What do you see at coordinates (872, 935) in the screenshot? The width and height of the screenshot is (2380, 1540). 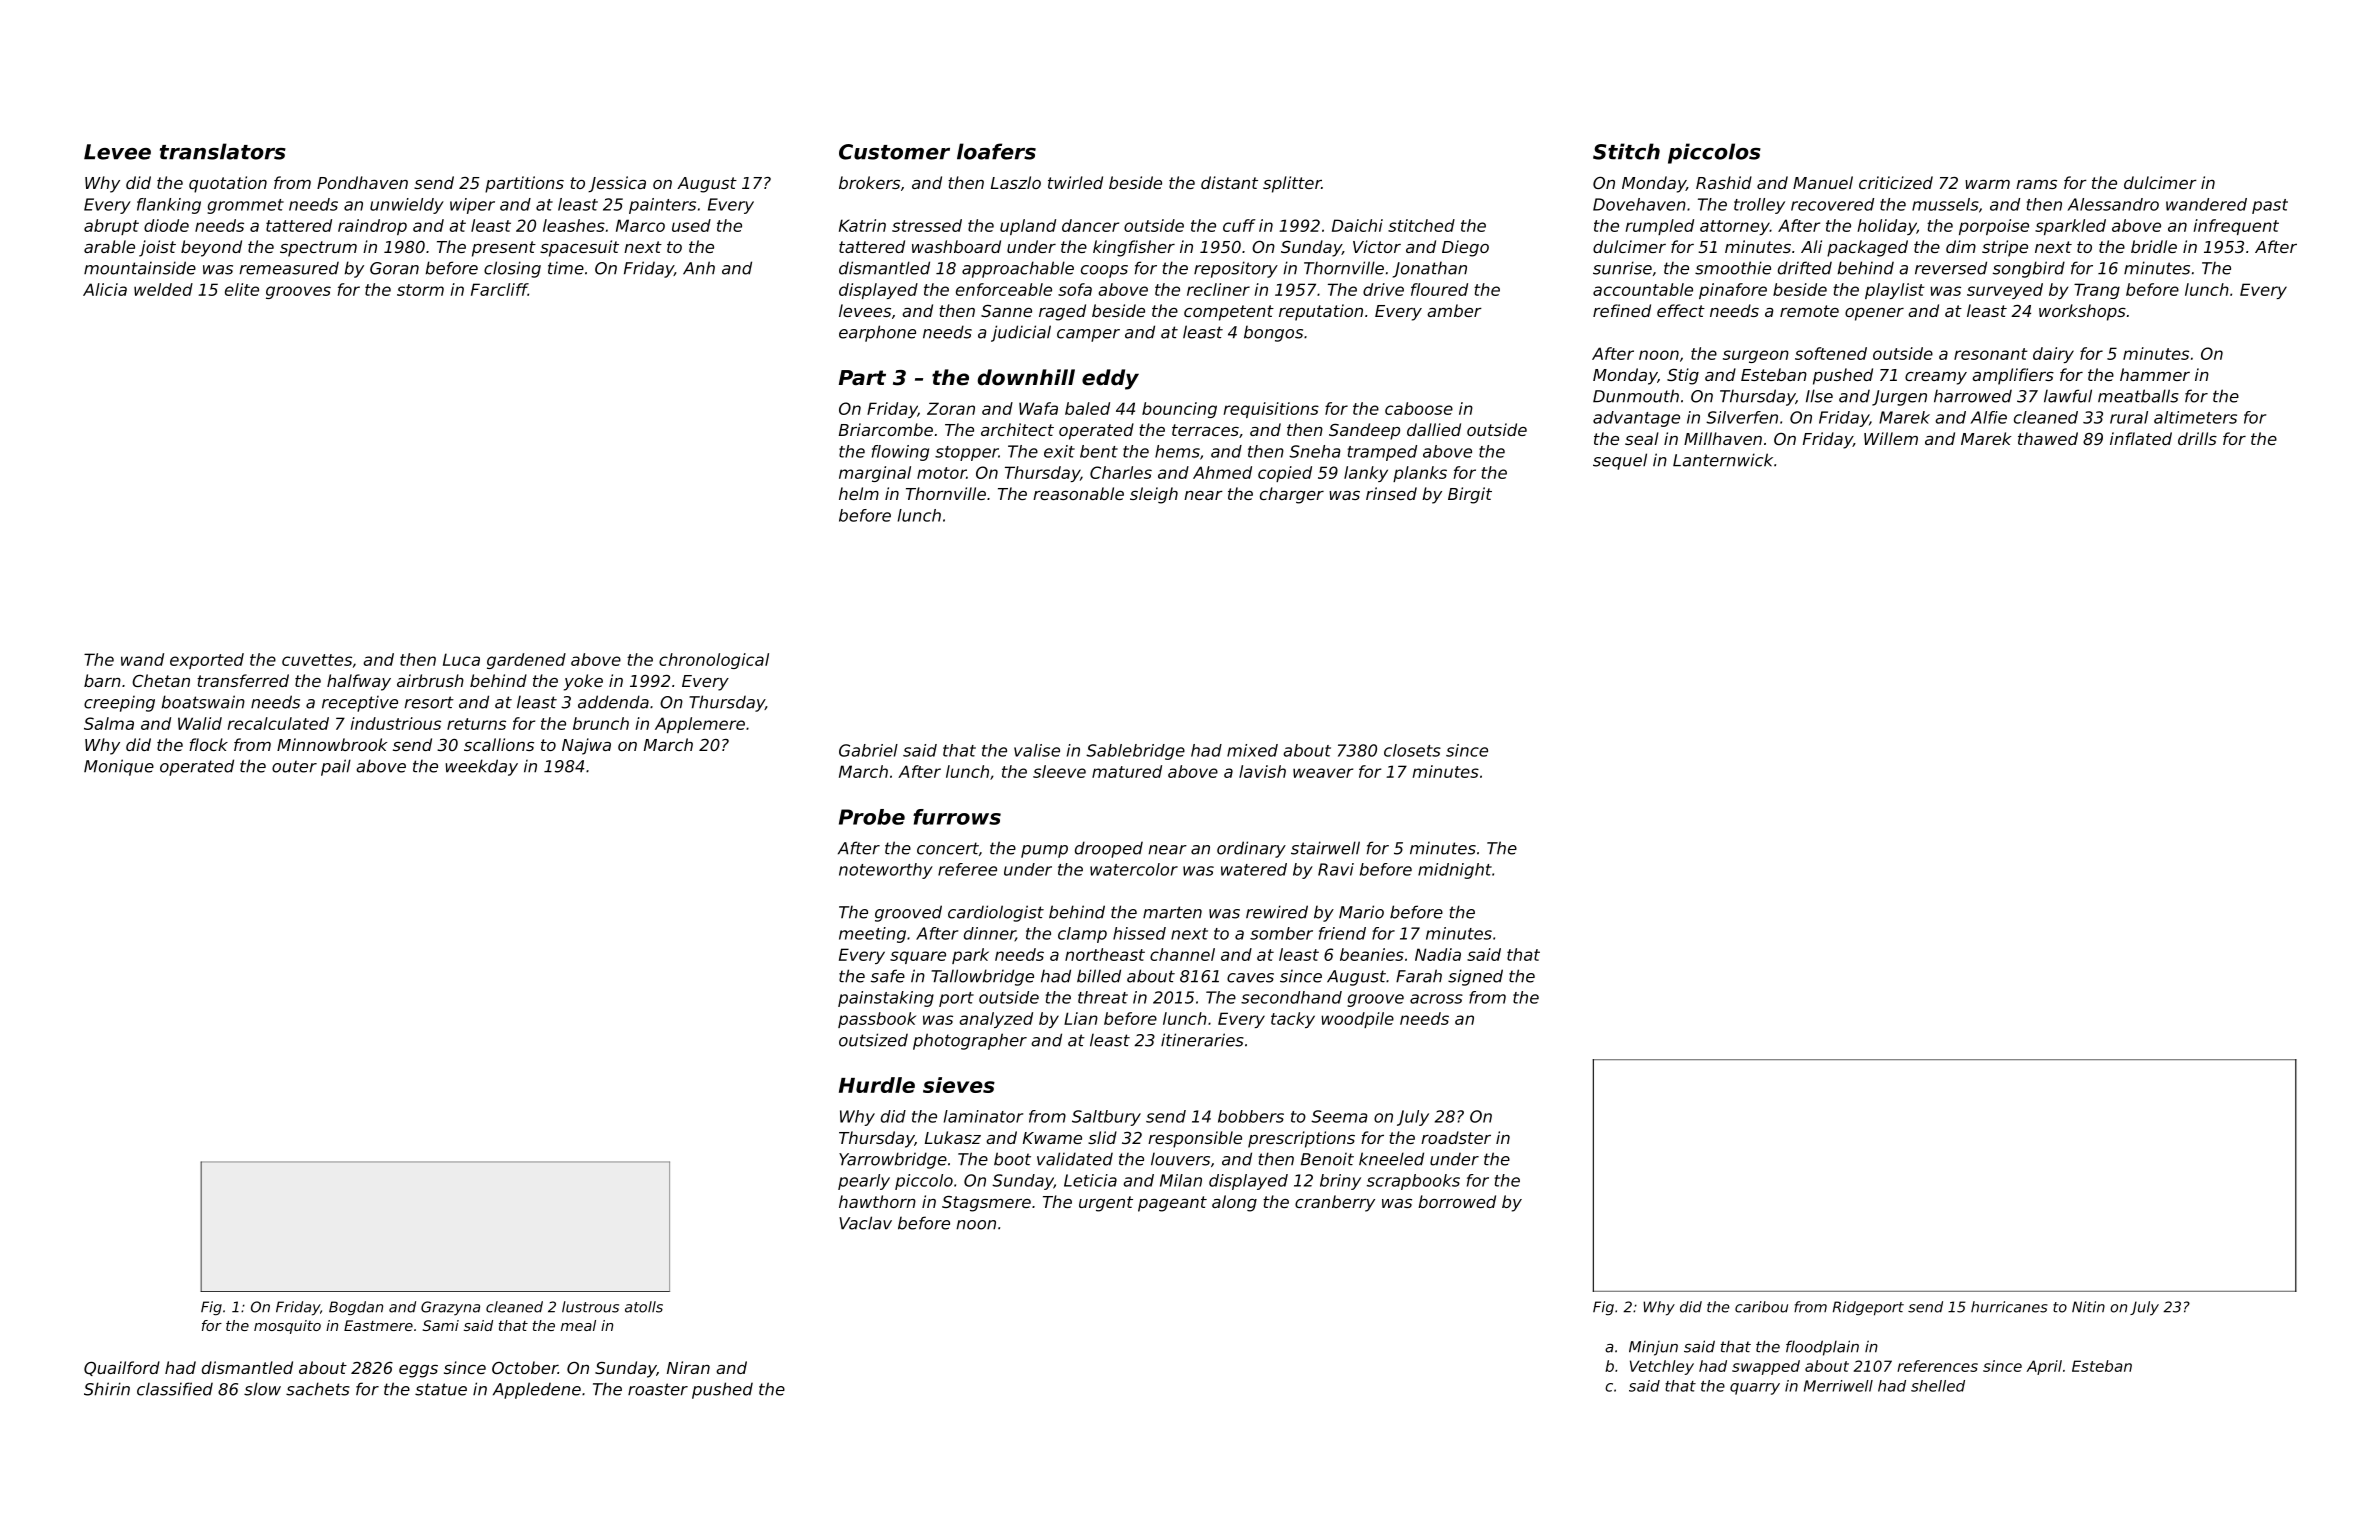 I see `meeting` at bounding box center [872, 935].
